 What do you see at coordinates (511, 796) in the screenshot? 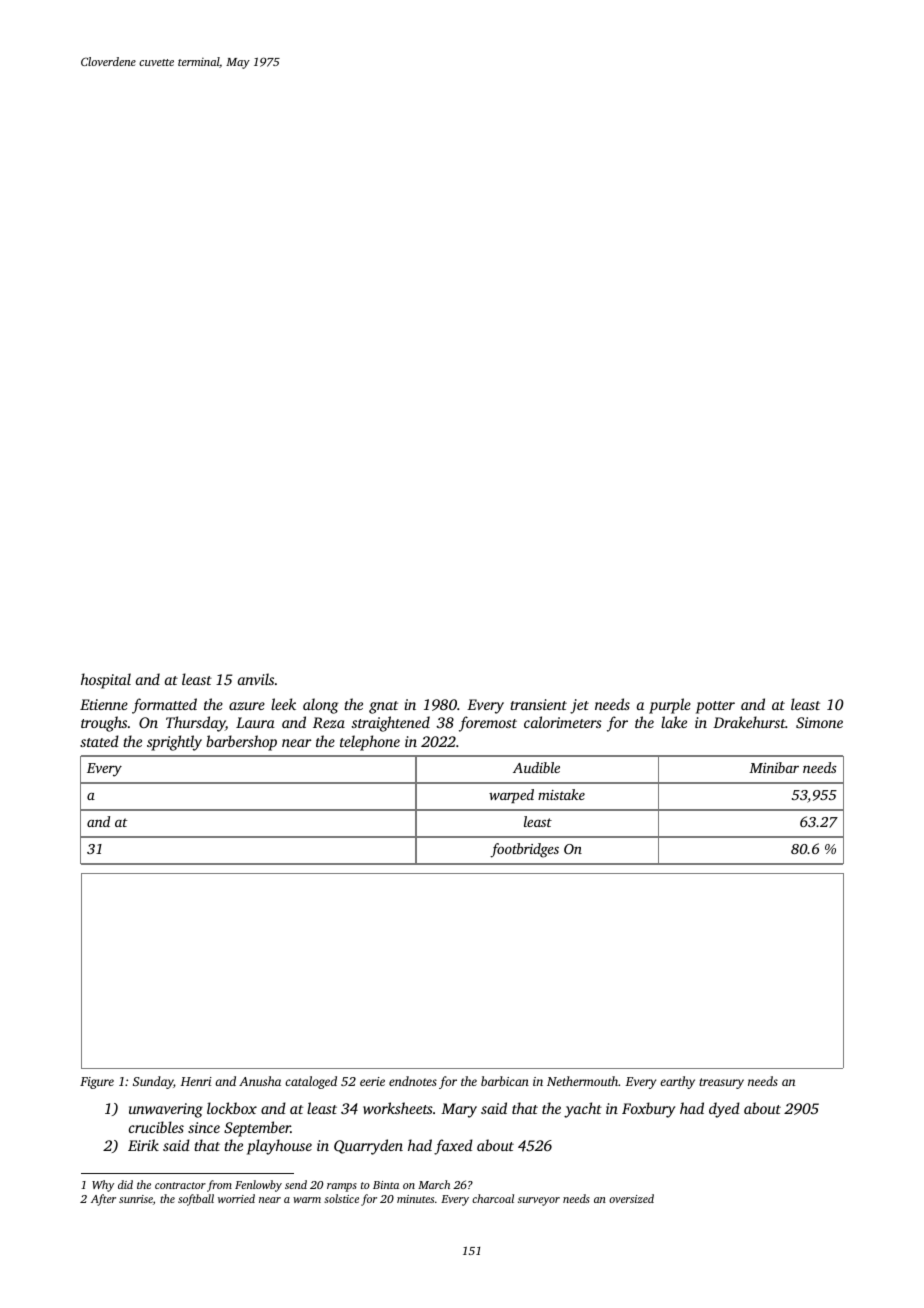
I see `warped` at bounding box center [511, 796].
